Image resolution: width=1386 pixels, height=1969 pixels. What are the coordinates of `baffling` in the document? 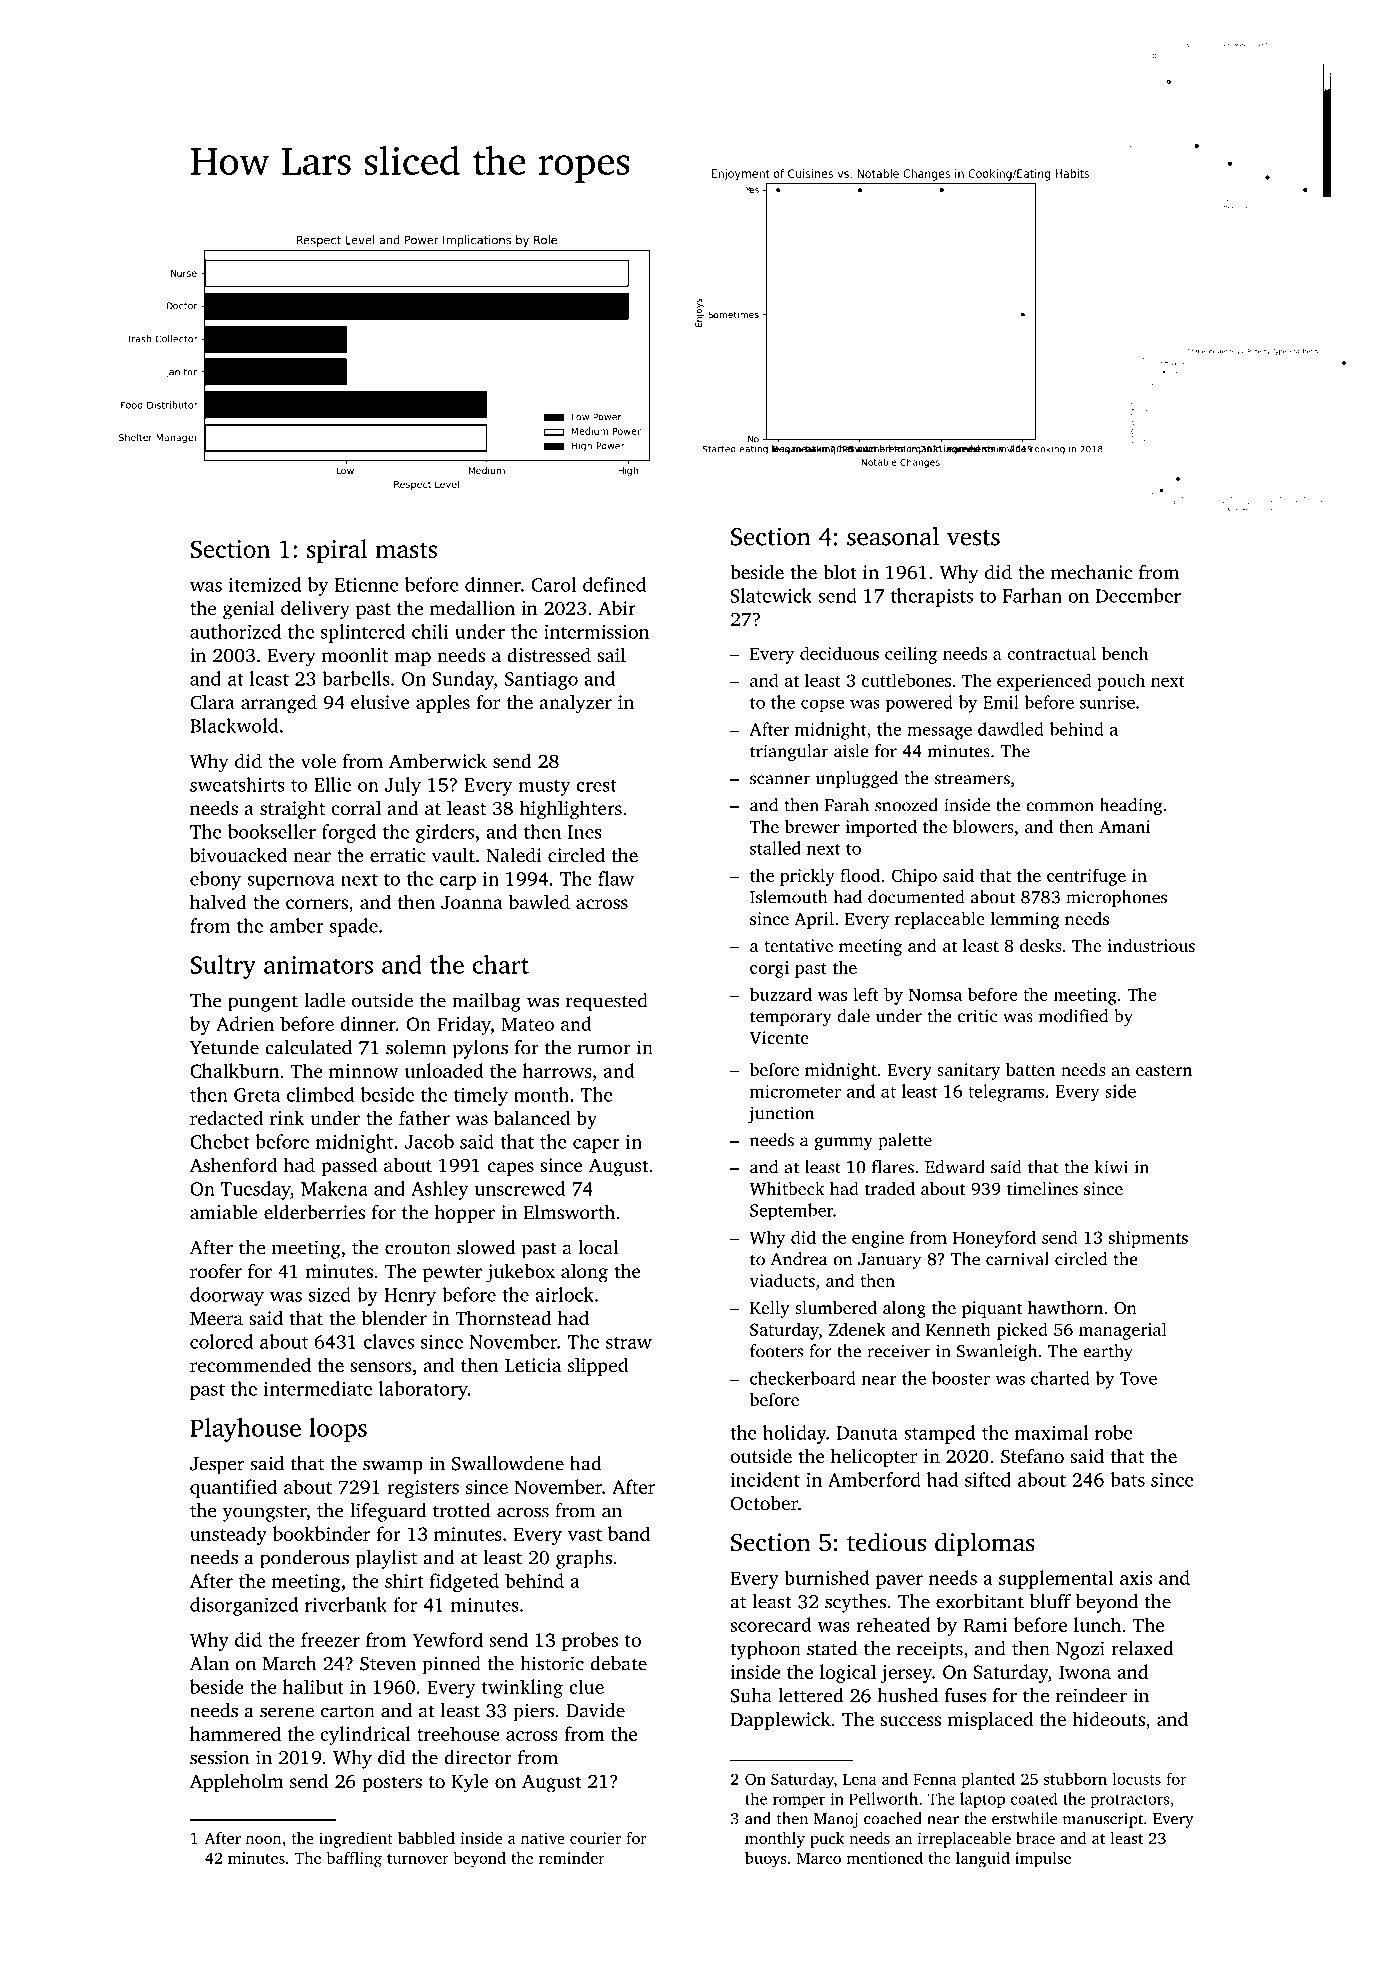 It's located at (354, 1859).
